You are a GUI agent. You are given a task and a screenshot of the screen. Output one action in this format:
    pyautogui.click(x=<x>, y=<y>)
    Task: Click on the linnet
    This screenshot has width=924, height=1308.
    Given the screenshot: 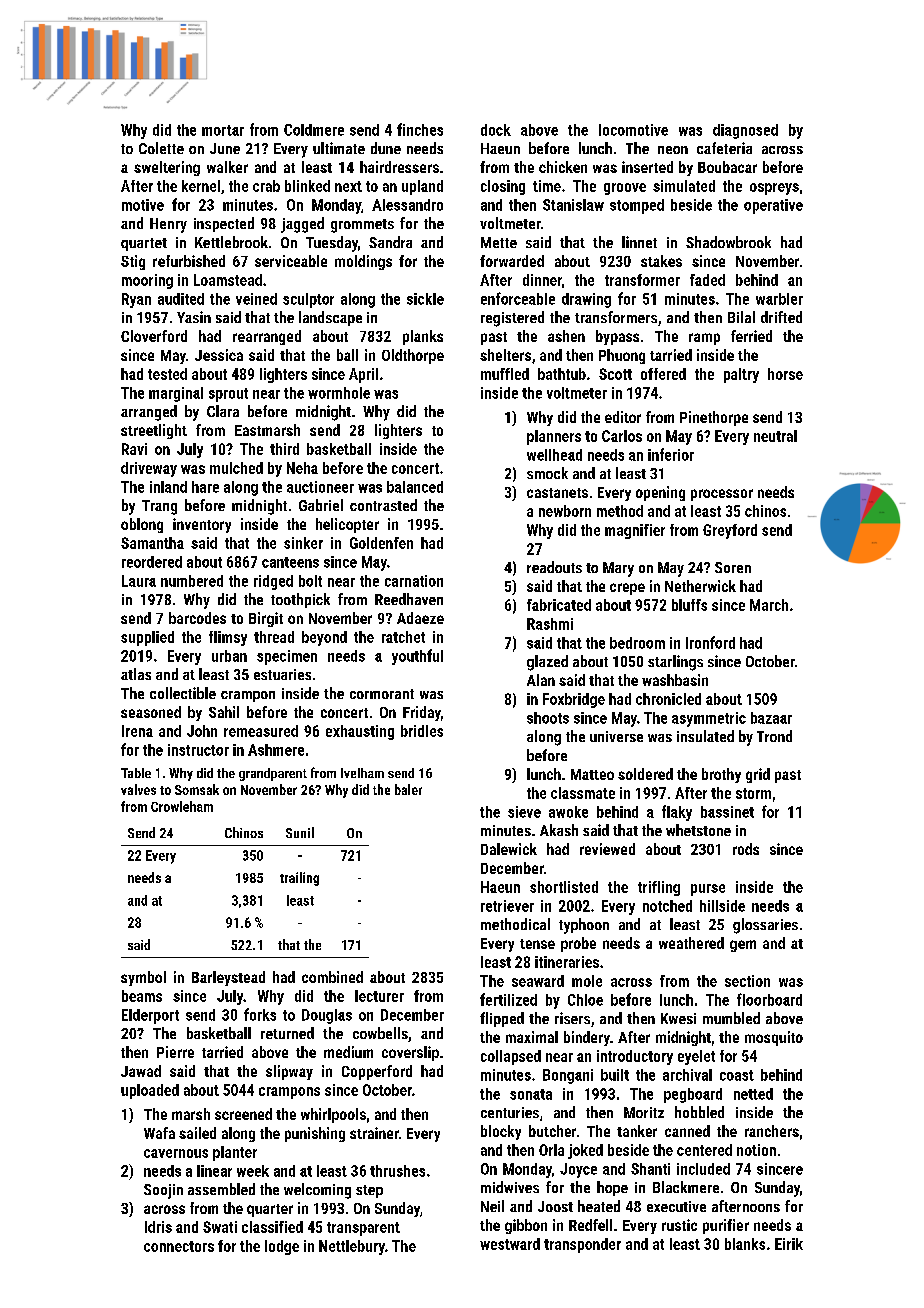 What is the action you would take?
    pyautogui.click(x=639, y=242)
